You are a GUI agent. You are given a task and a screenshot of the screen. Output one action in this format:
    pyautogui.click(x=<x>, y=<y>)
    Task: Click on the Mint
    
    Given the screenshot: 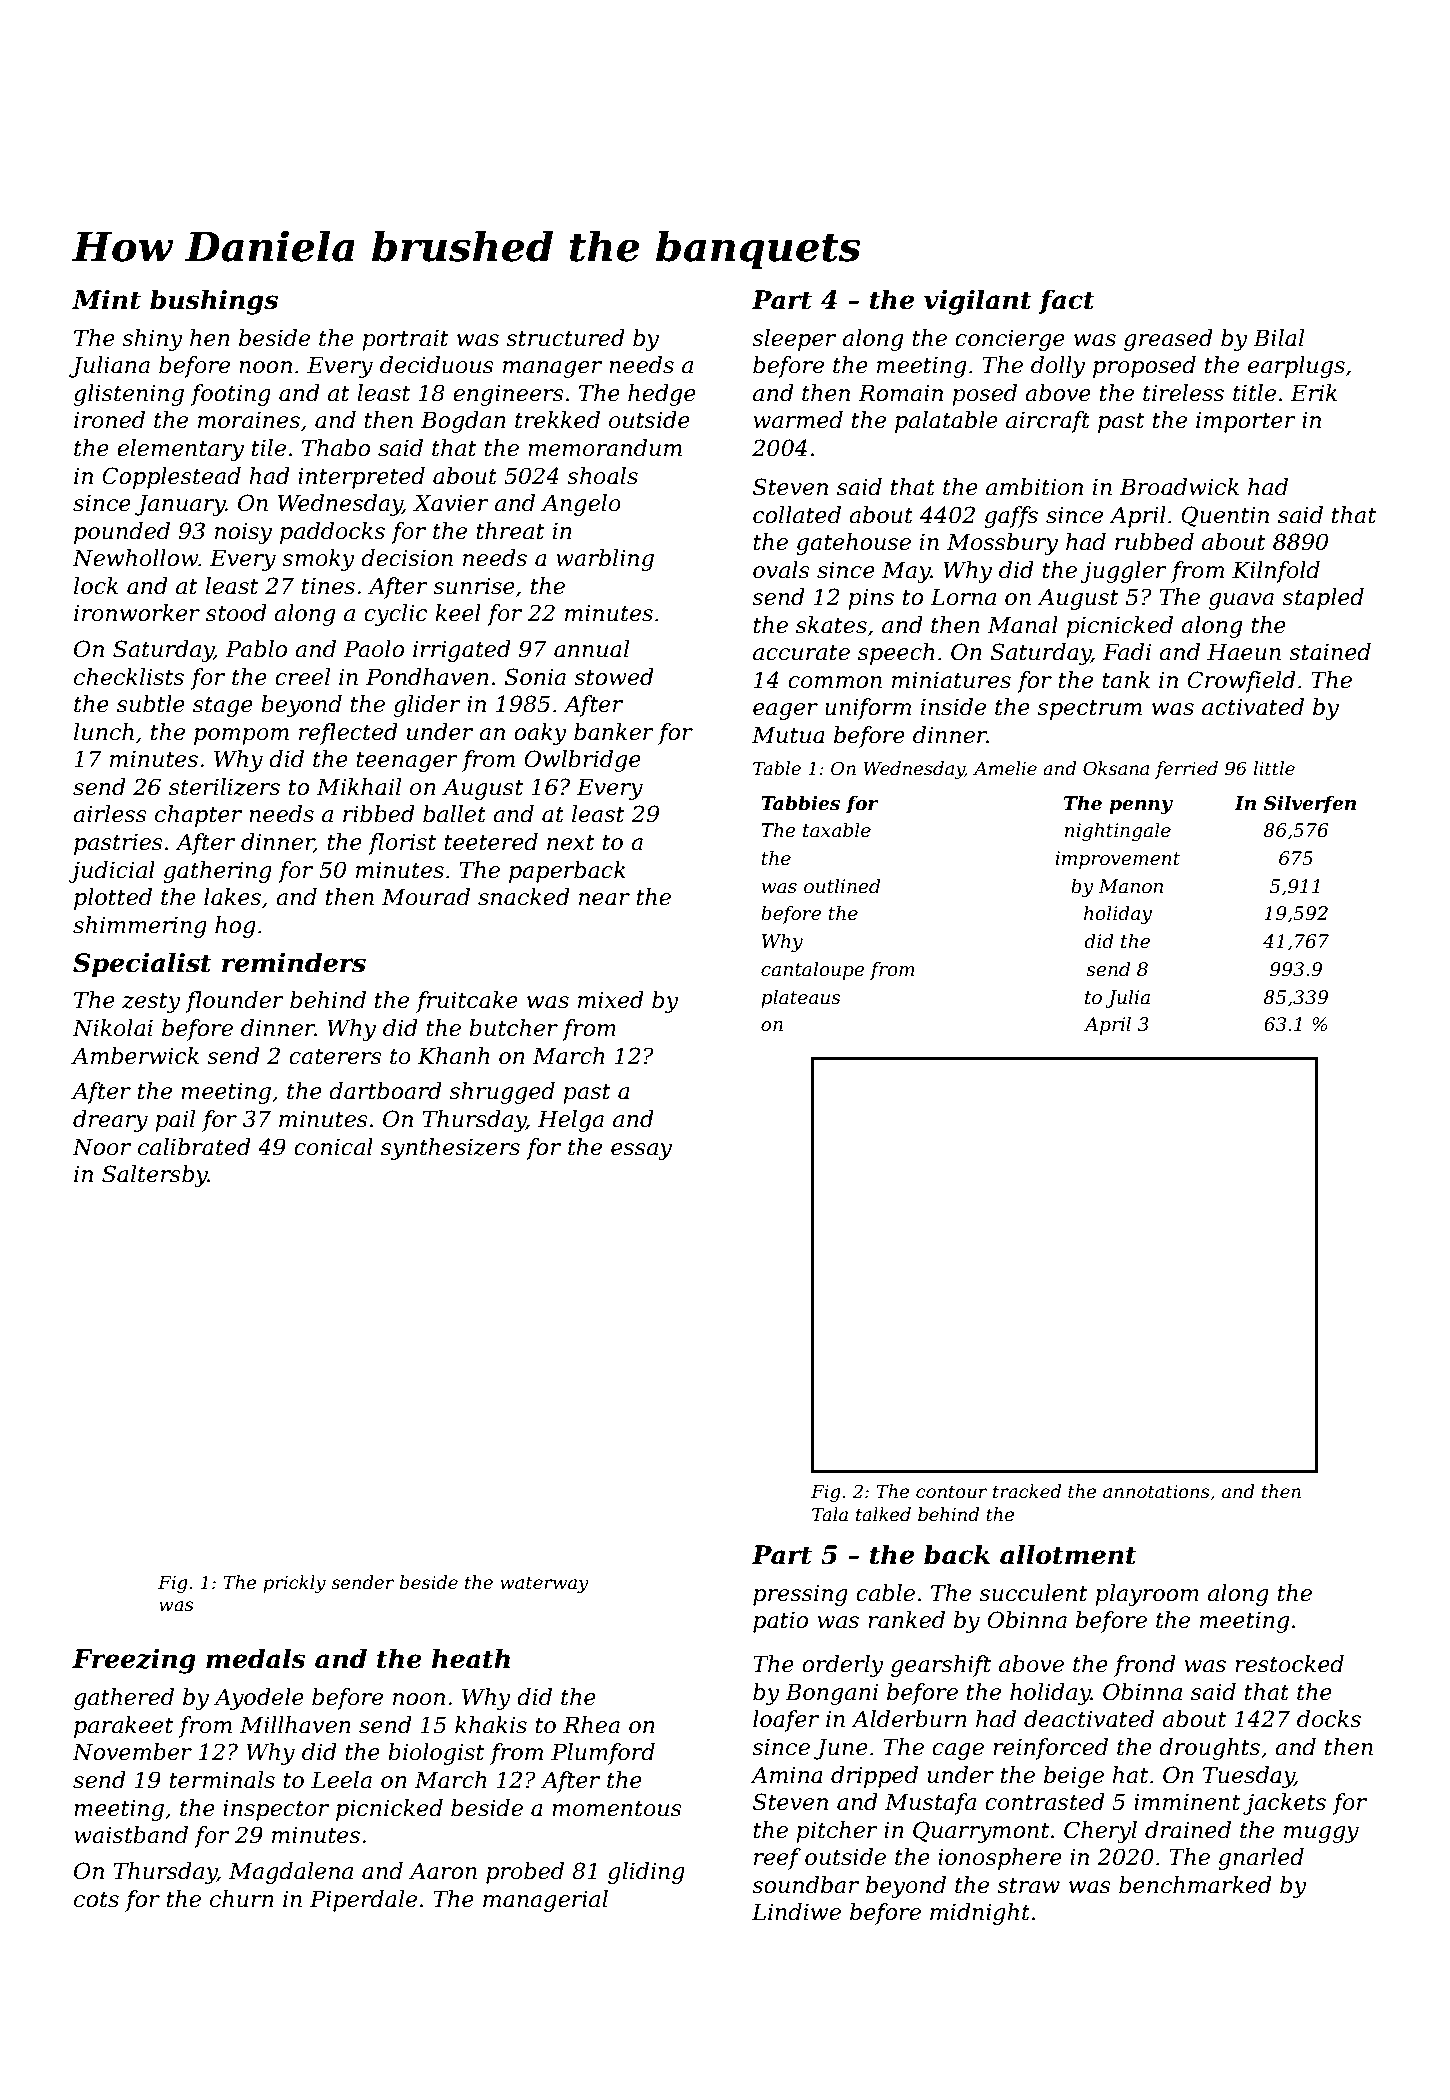 What is the action you would take?
    pyautogui.click(x=106, y=300)
